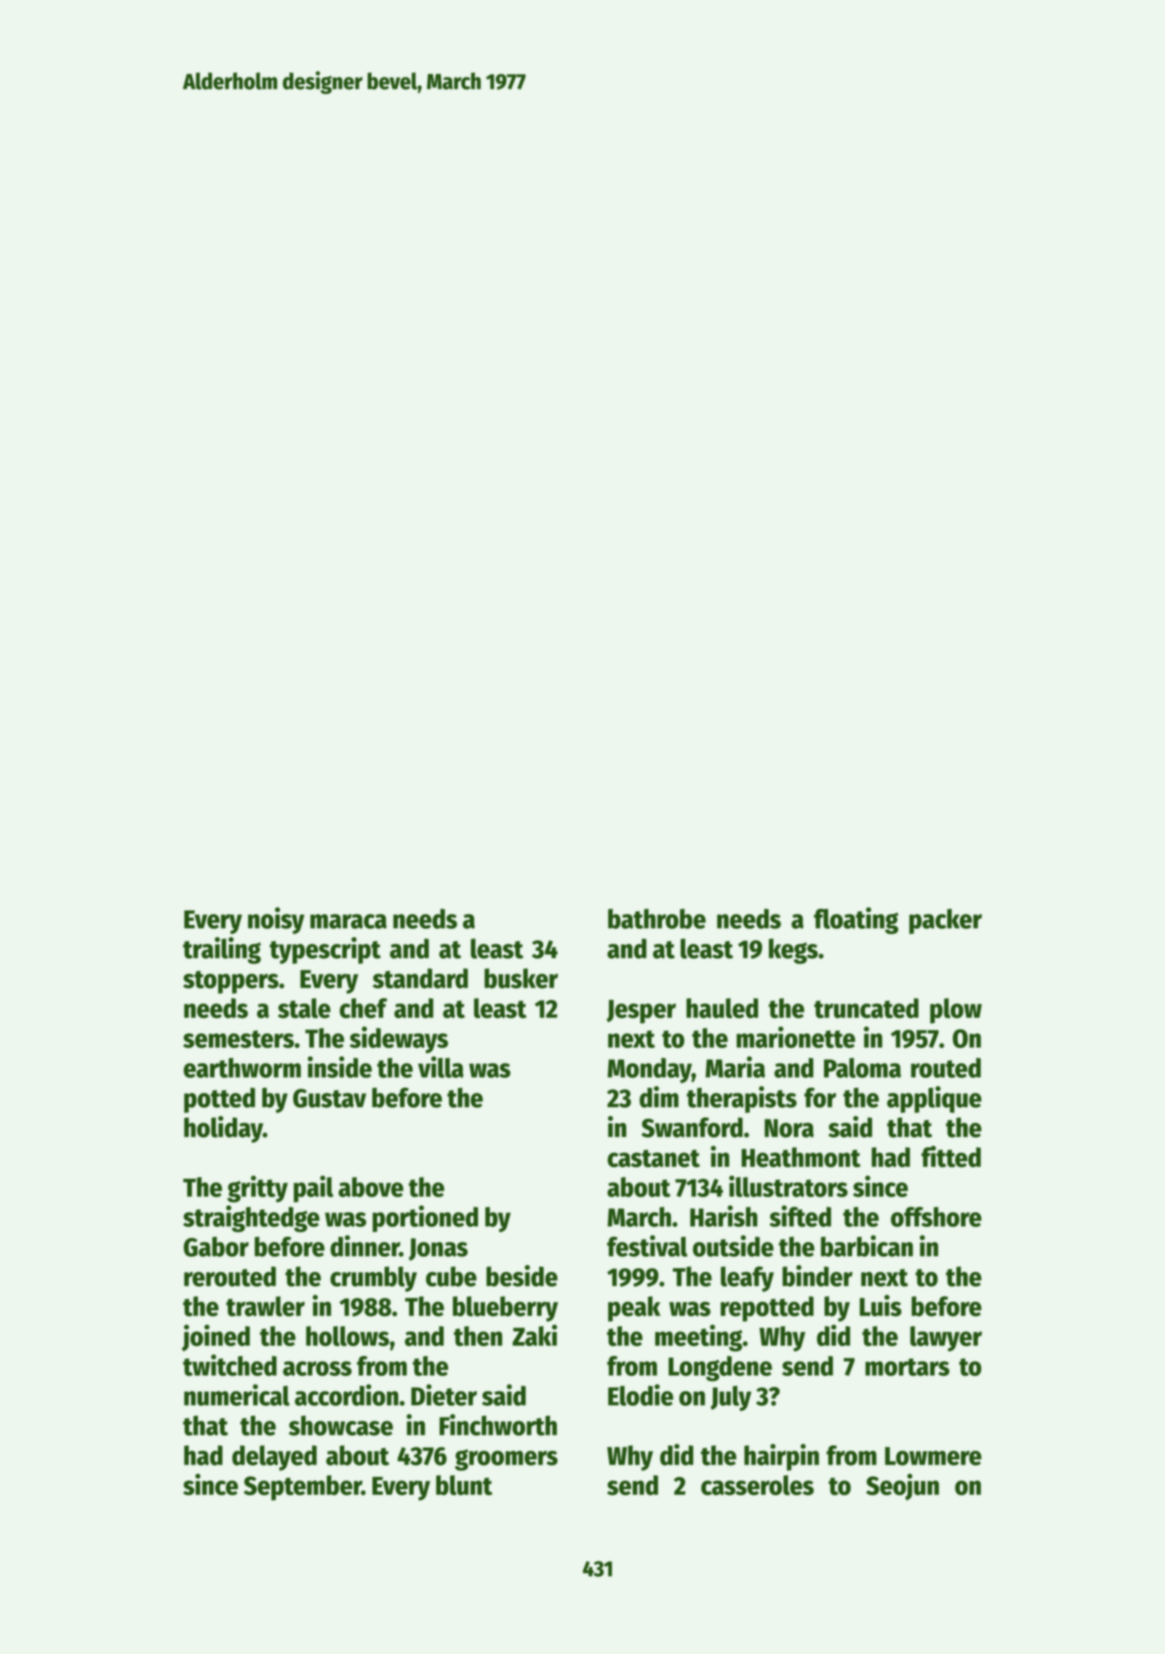  I want to click on blunt, so click(464, 1485).
